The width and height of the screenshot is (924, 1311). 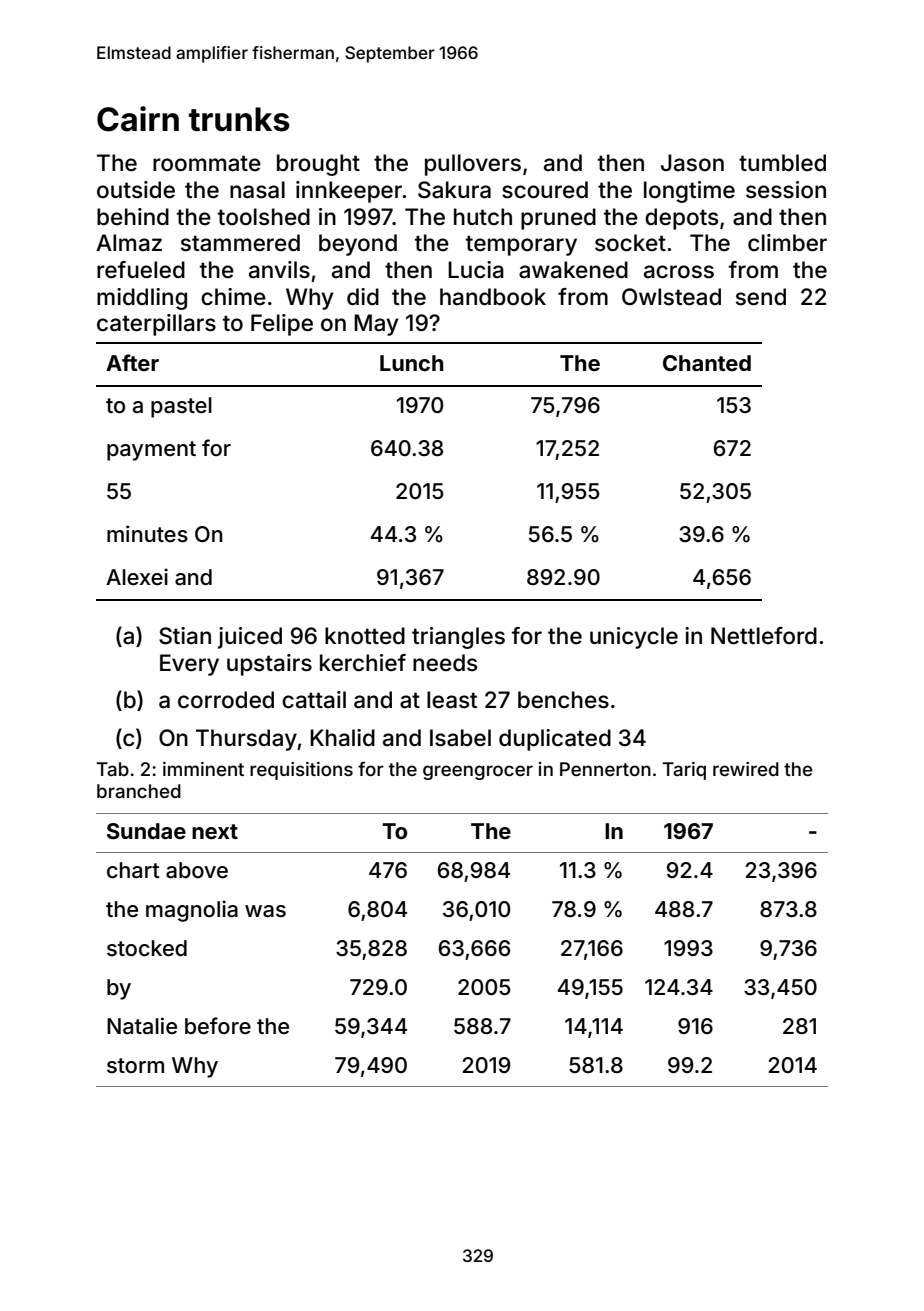 What do you see at coordinates (764, 636) in the screenshot?
I see `Nettleford` at bounding box center [764, 636].
